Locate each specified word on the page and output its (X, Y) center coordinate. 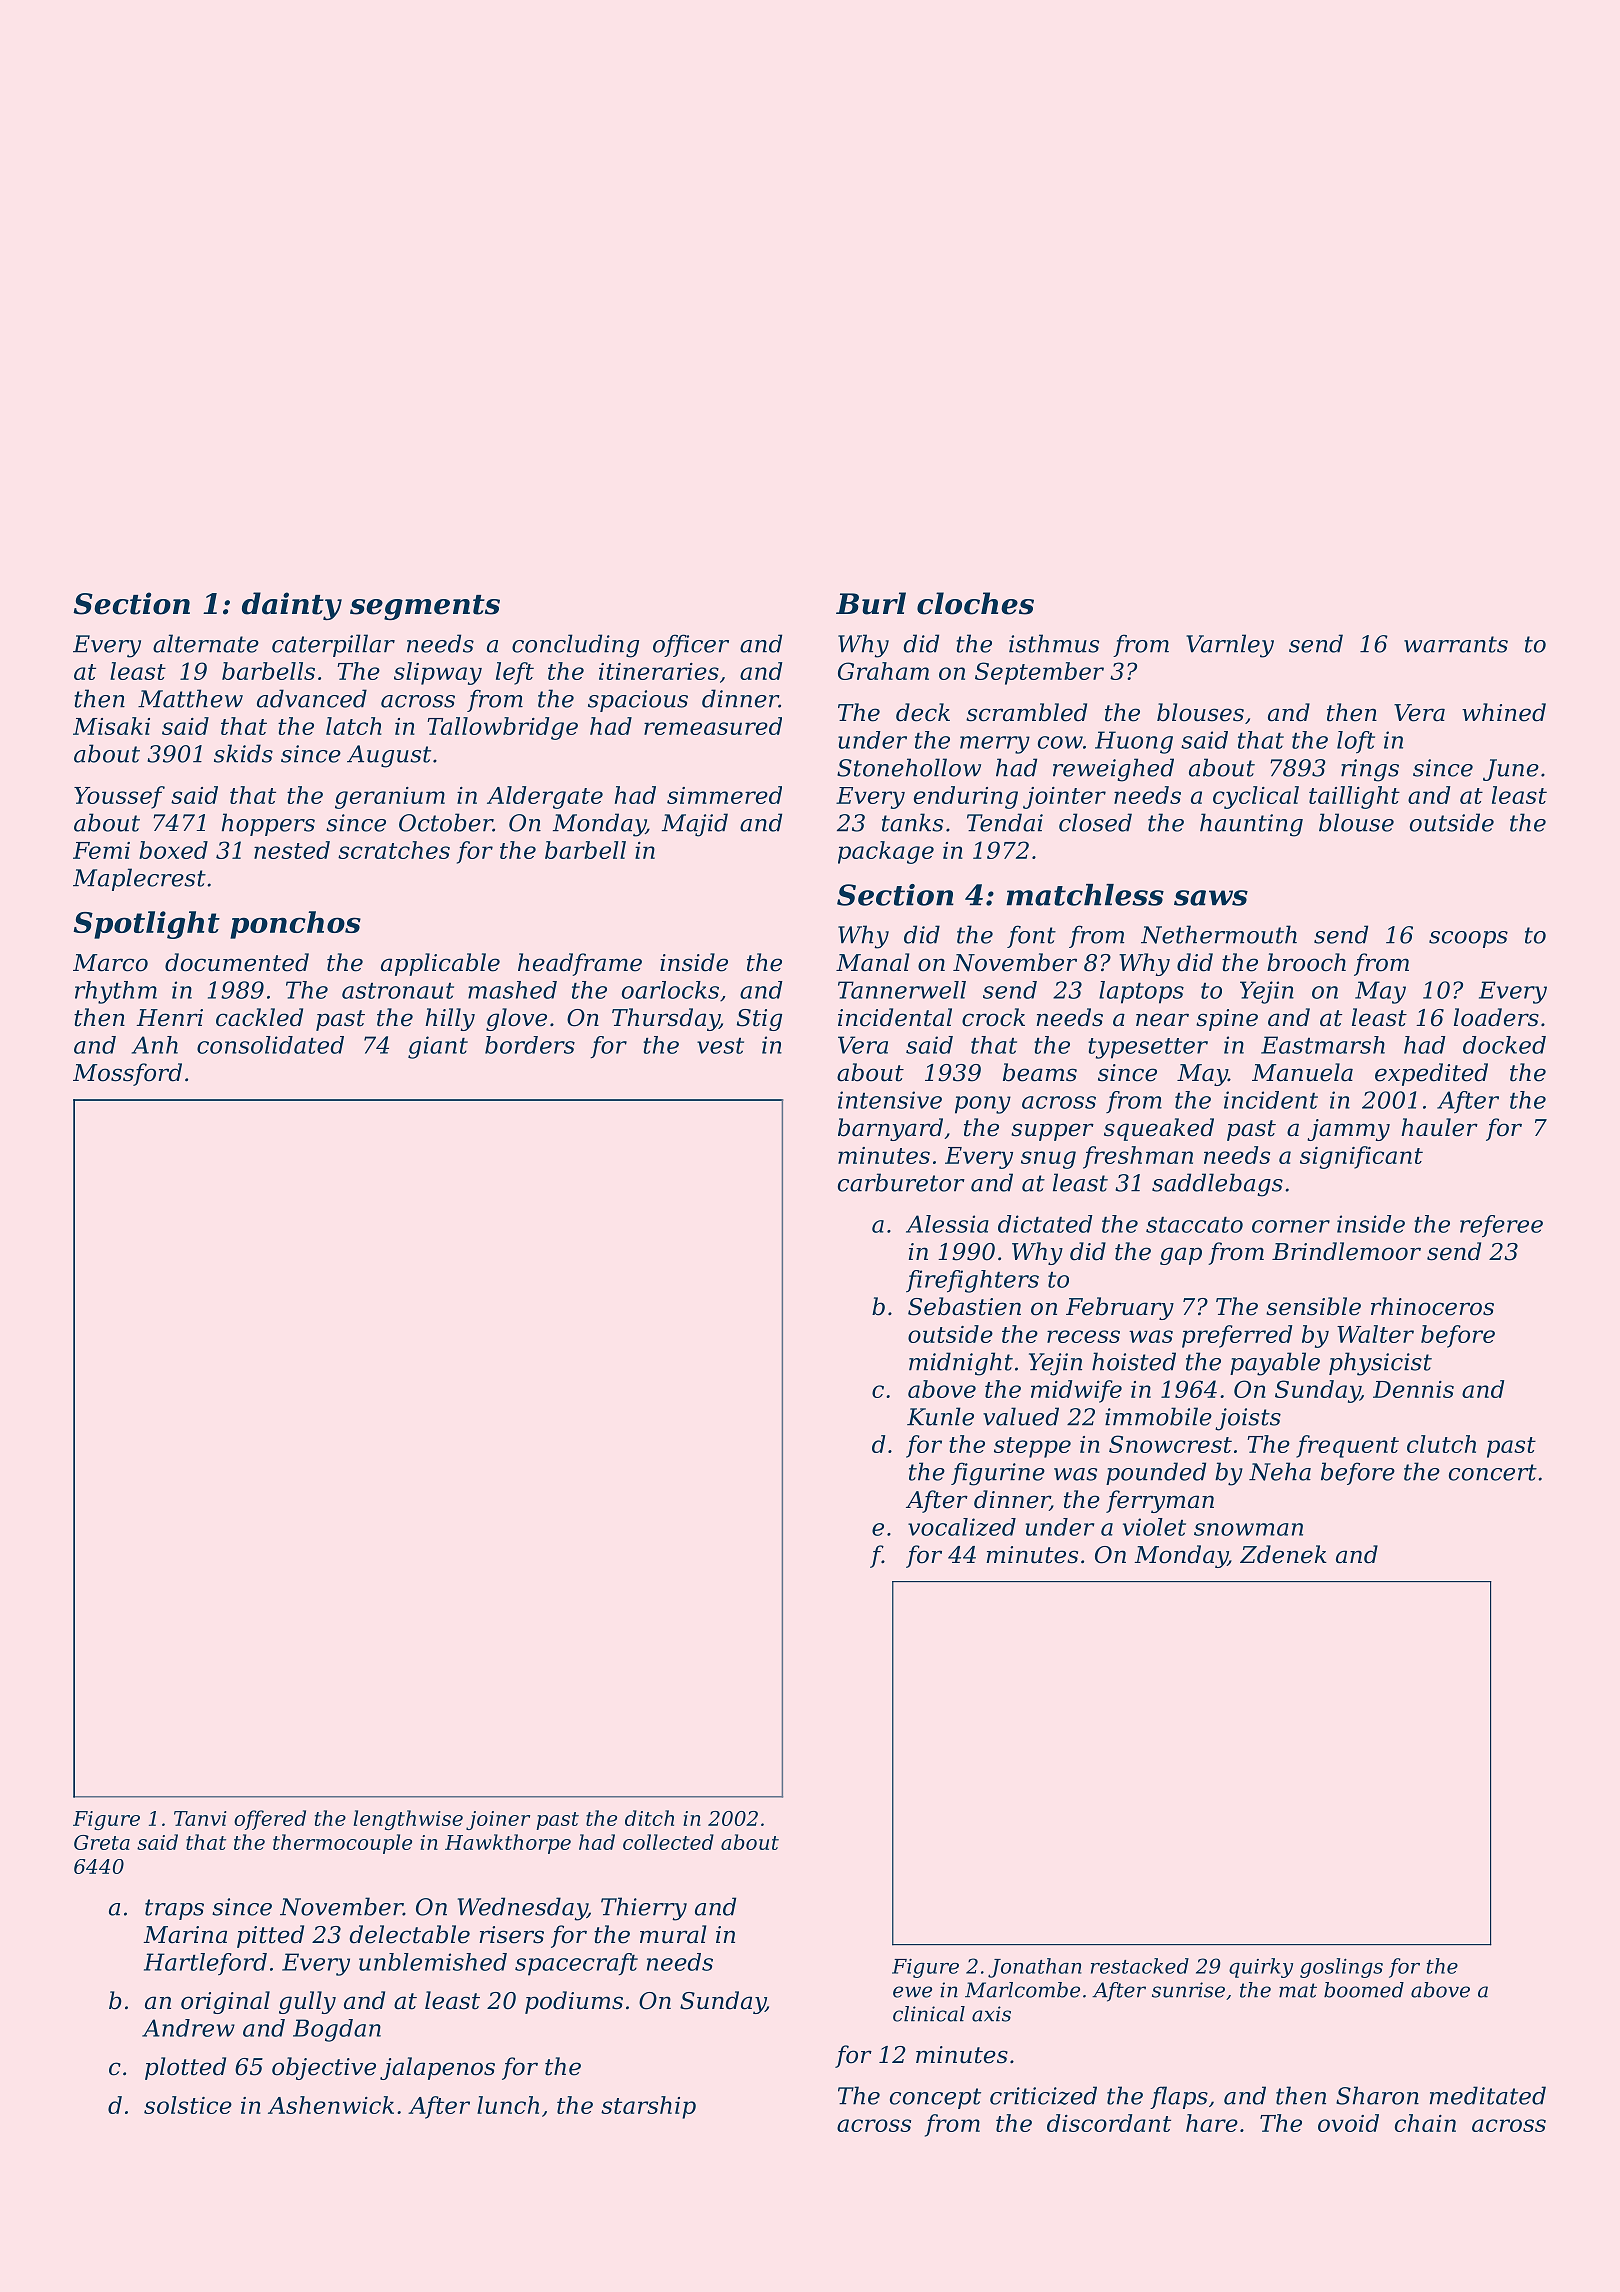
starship (648, 2107)
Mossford (127, 1074)
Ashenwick (331, 2105)
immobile (1158, 1416)
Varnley (1230, 646)
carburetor (901, 1182)
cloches (975, 603)
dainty (292, 606)
